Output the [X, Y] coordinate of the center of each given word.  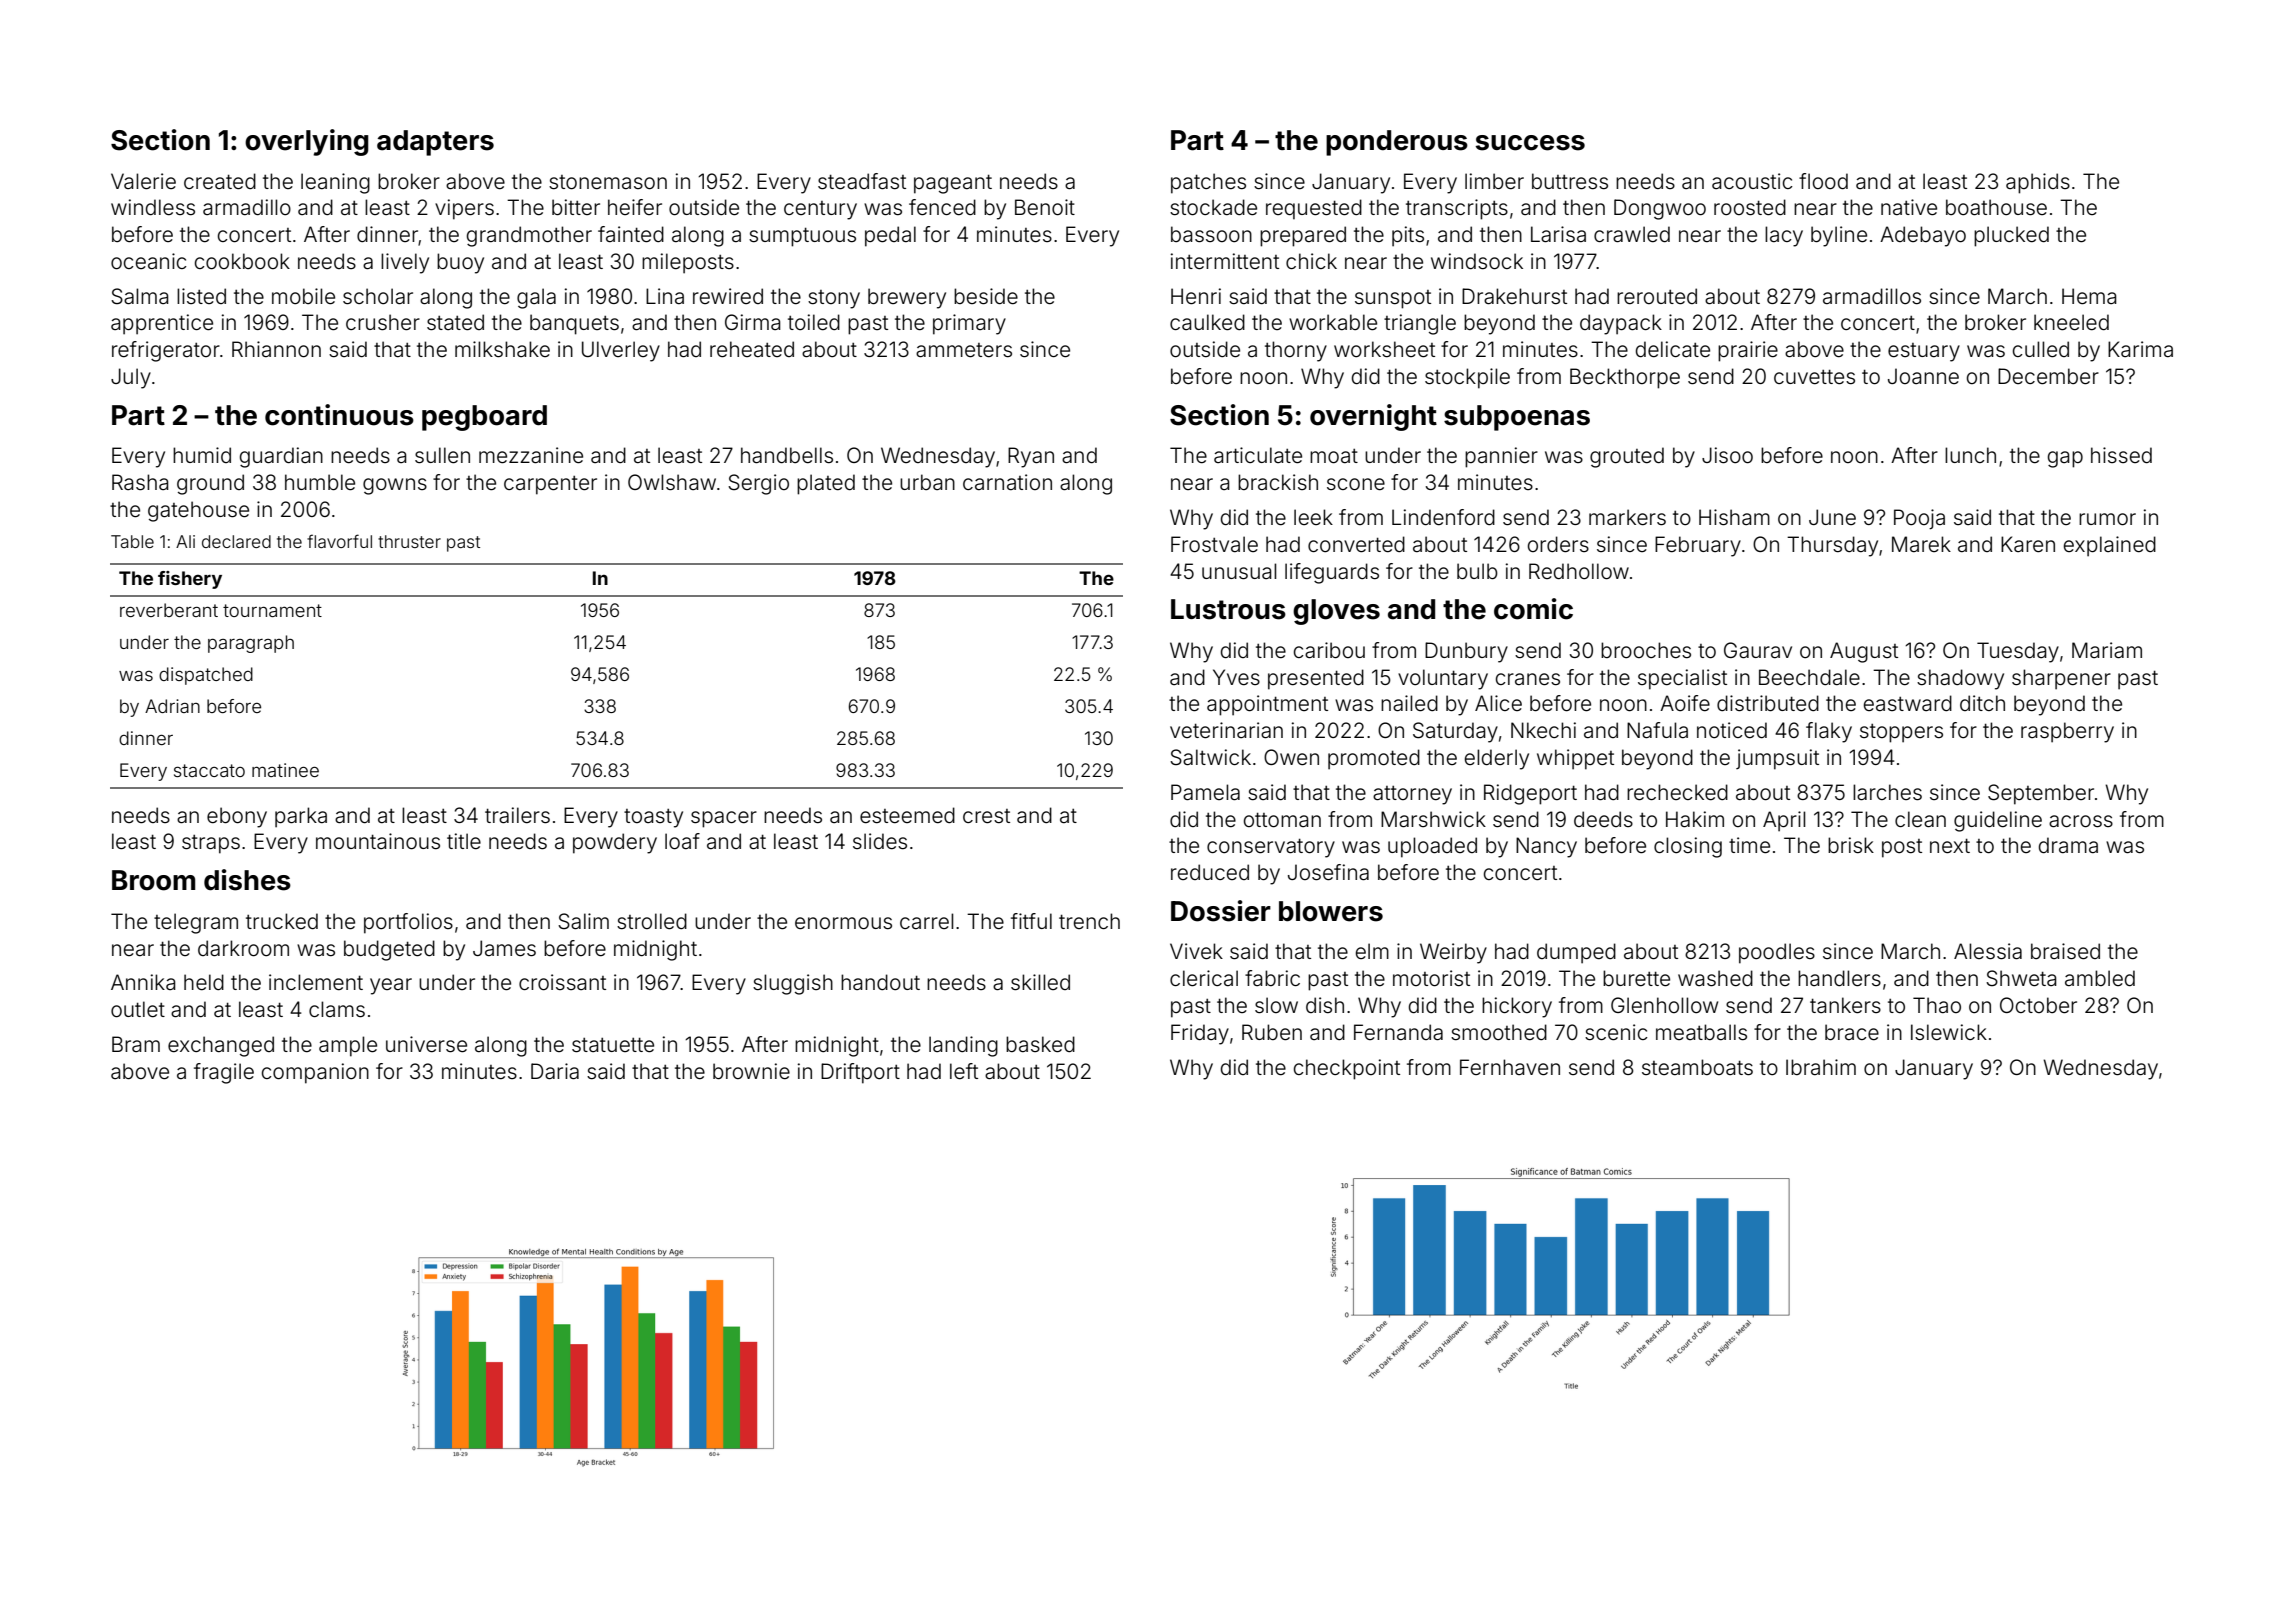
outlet [138, 1009]
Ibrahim [1821, 1067]
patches [1208, 183]
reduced [1210, 872]
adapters [435, 143]
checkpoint [1347, 1069]
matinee [285, 770]
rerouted [1657, 296]
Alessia [1988, 951]
